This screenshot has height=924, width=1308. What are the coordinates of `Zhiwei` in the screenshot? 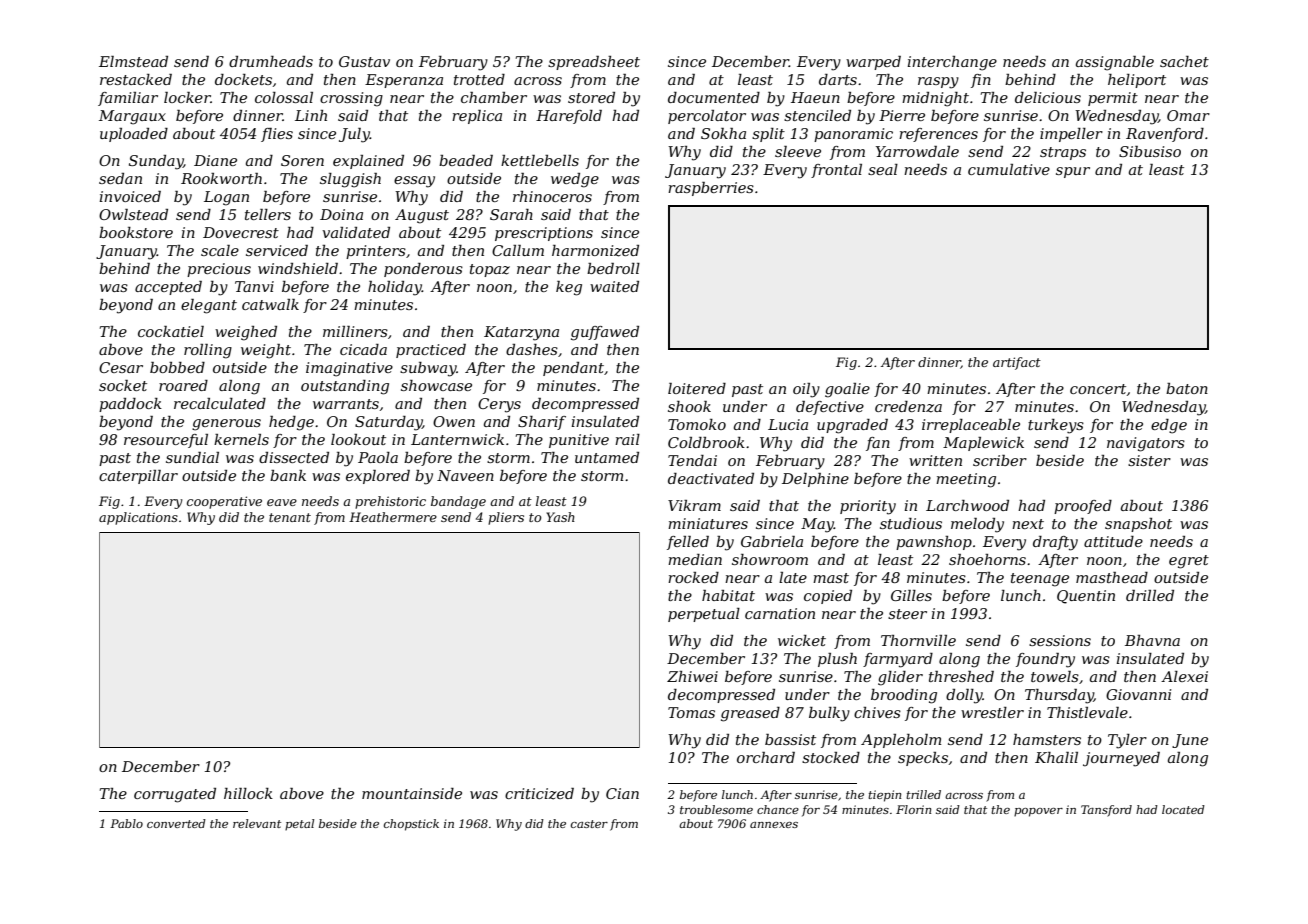 It's located at (692, 676).
